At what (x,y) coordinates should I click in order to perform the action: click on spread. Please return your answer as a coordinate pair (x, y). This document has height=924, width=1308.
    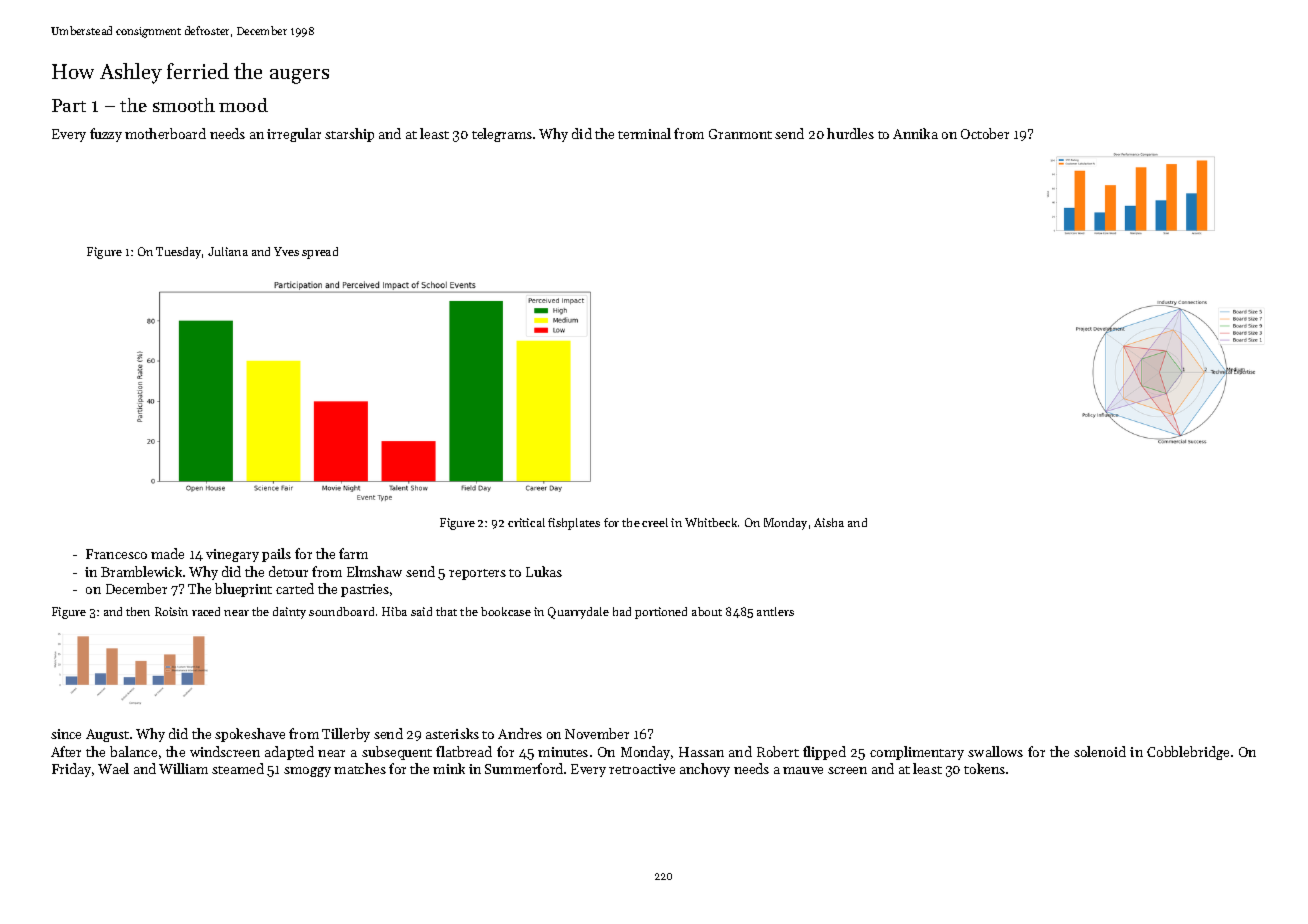
    Looking at the image, I should click on (320, 253).
